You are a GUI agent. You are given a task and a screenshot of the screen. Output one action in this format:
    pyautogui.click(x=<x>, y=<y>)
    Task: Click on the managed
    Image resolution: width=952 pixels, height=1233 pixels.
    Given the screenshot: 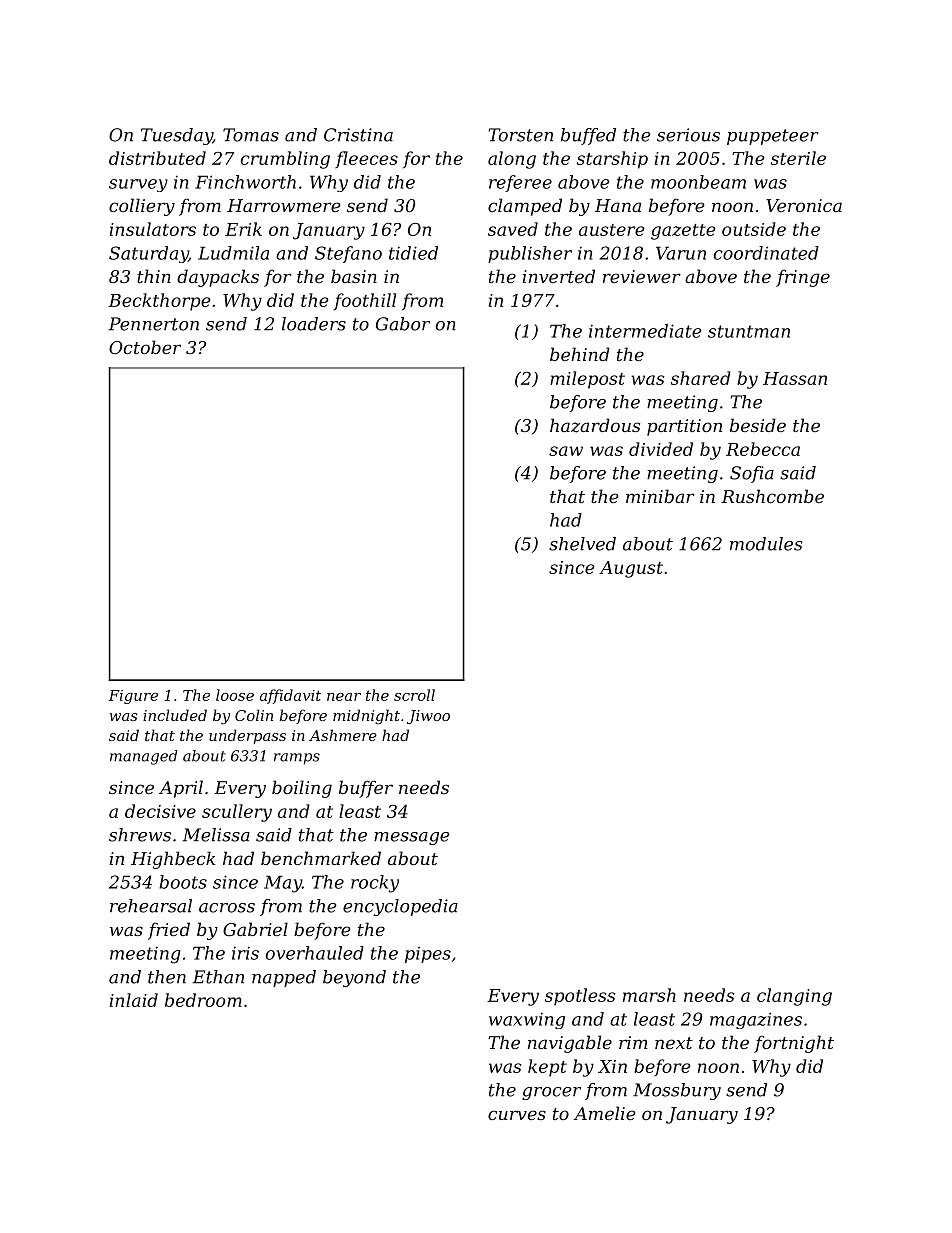 What is the action you would take?
    pyautogui.click(x=144, y=757)
